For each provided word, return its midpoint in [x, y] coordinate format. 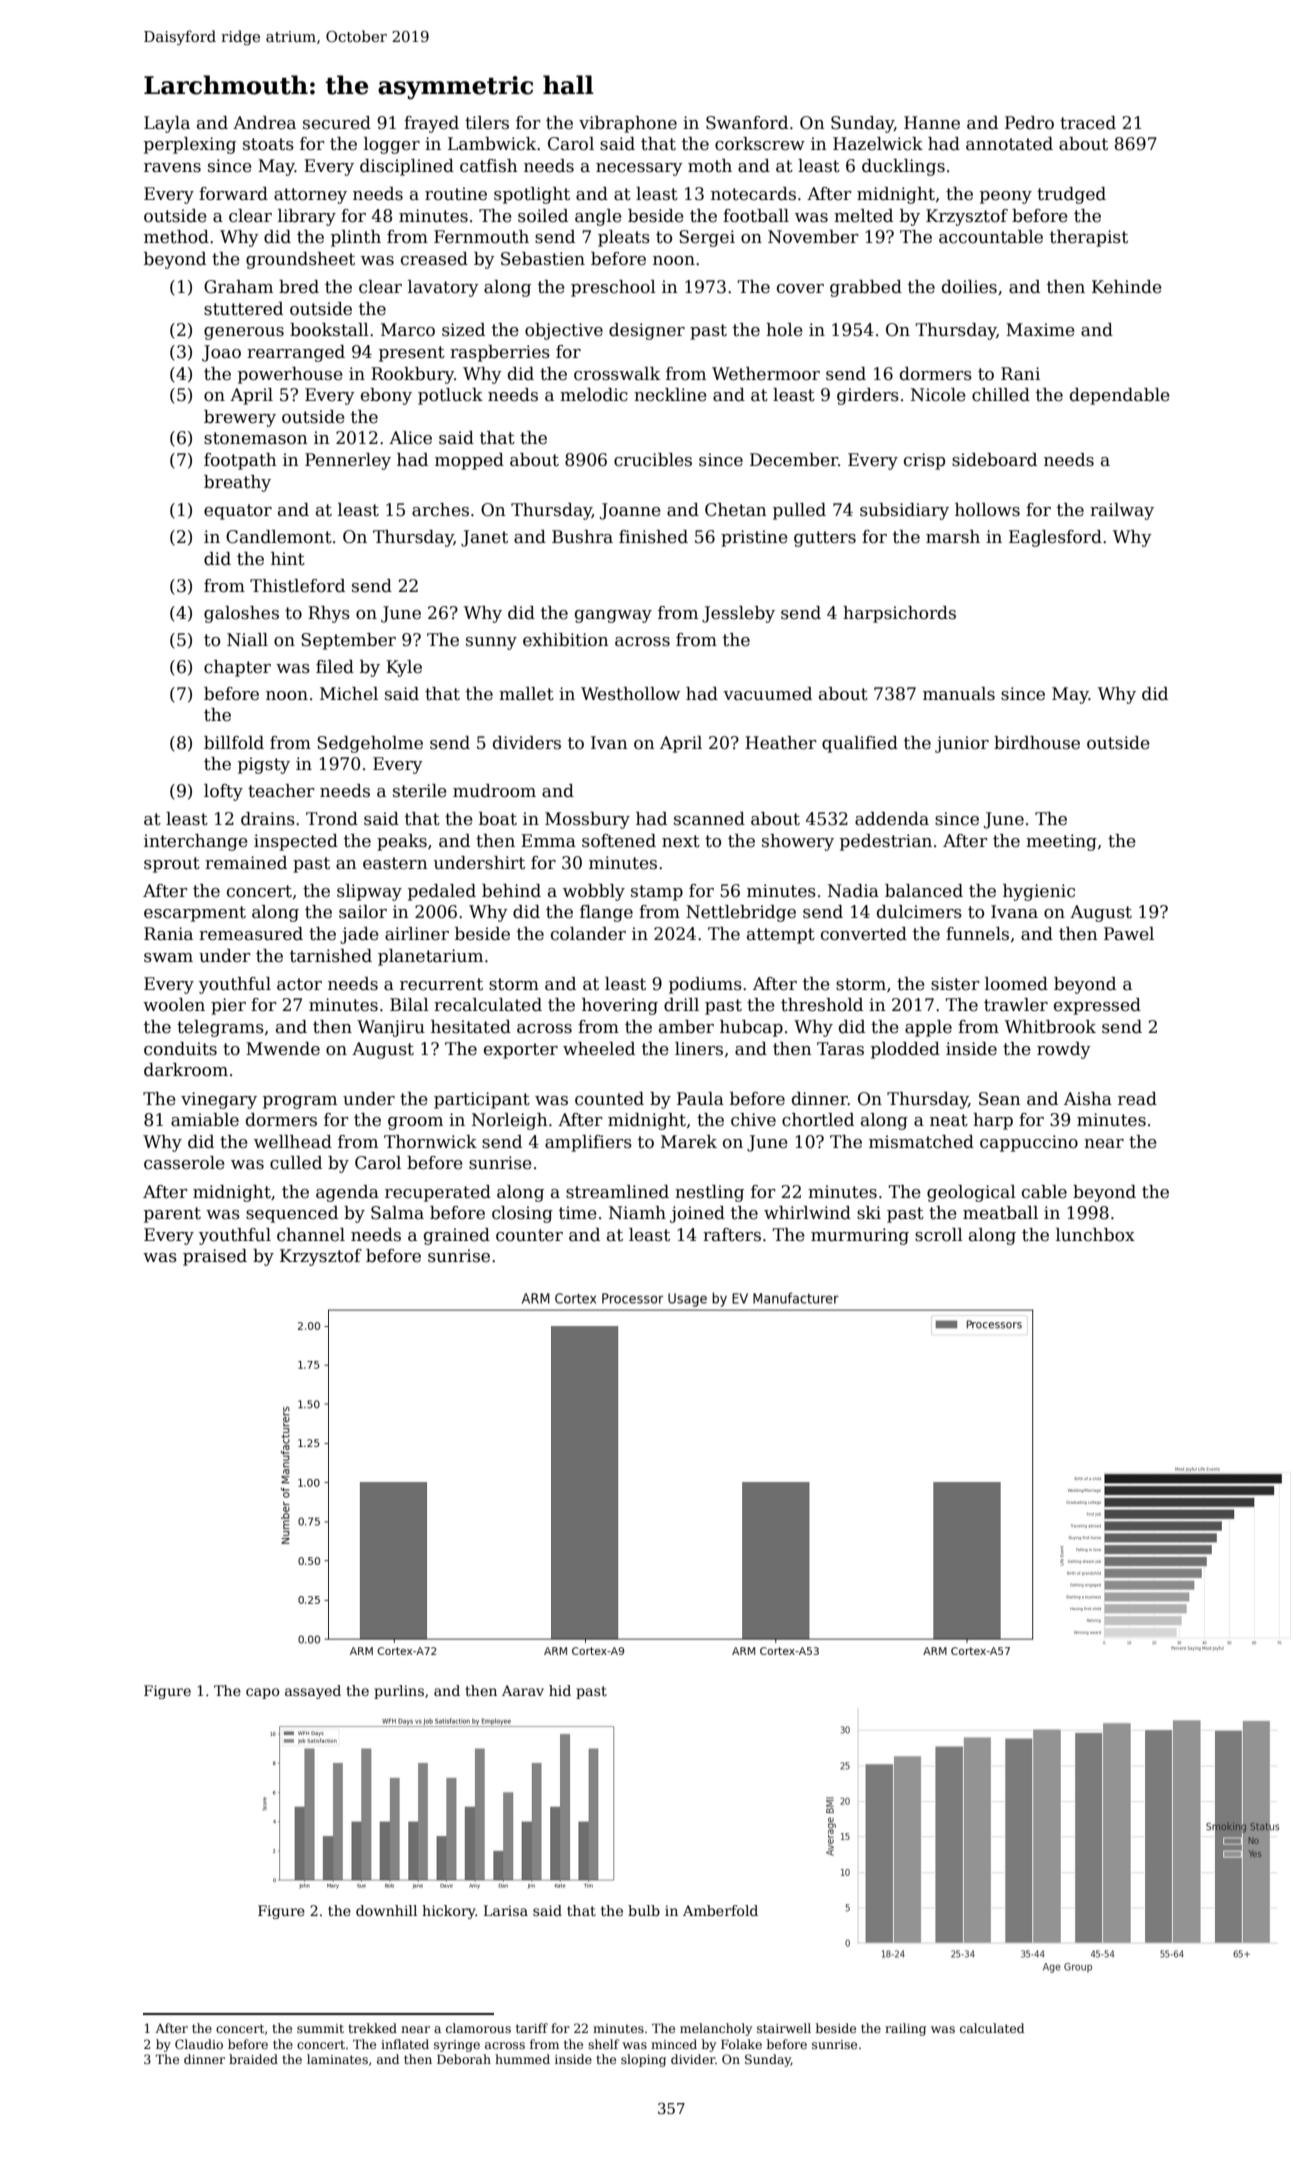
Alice [410, 438]
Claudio [199, 2044]
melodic [594, 395]
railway [1122, 511]
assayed [313, 1692]
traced [1088, 123]
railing [905, 2029]
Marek [689, 1142]
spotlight [532, 195]
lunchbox [1095, 1235]
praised [215, 1257]
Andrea [264, 123]
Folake [741, 2044]
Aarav [523, 1690]
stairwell [784, 2028]
